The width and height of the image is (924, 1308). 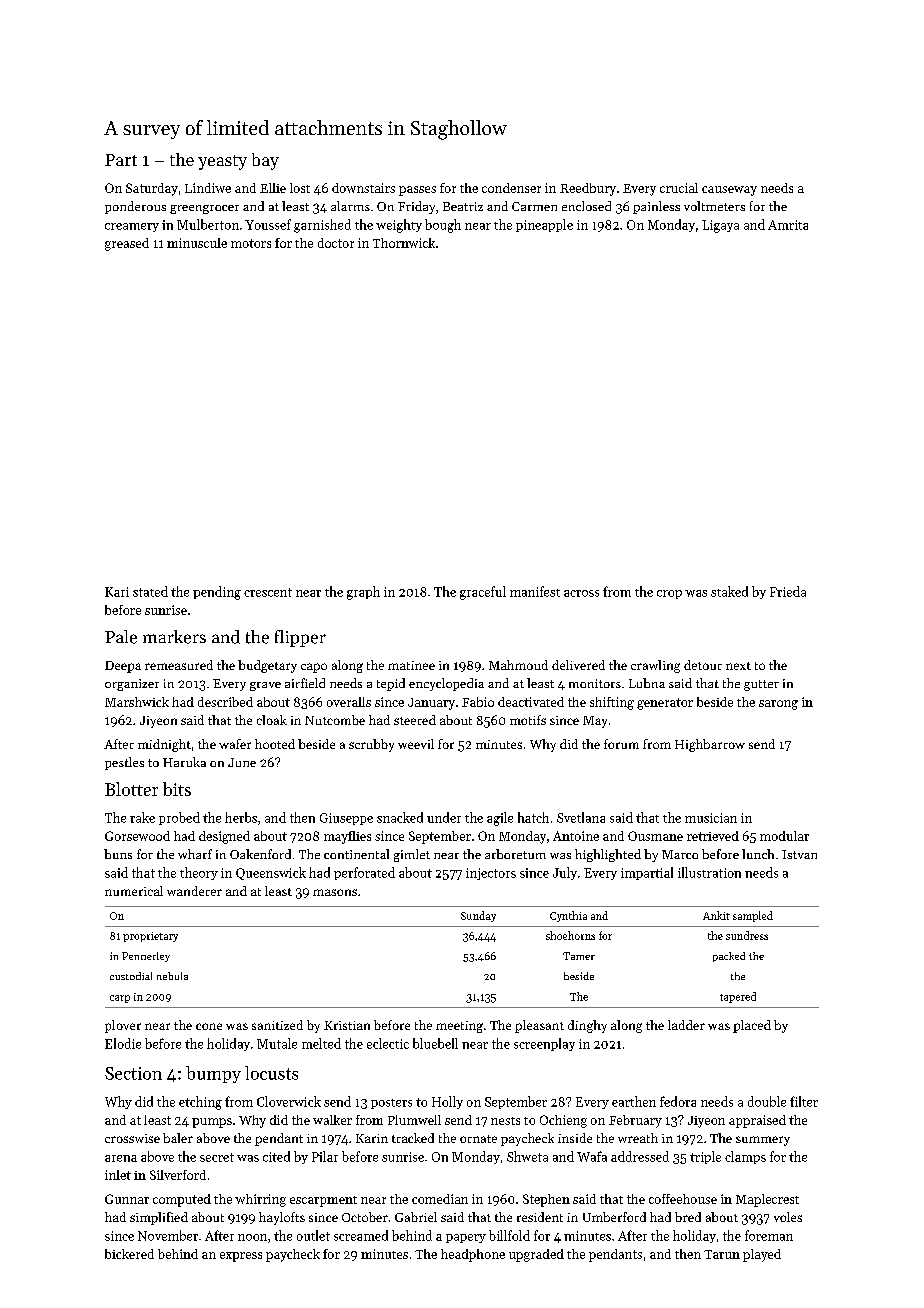 What do you see at coordinates (251, 243) in the image?
I see `motors` at bounding box center [251, 243].
